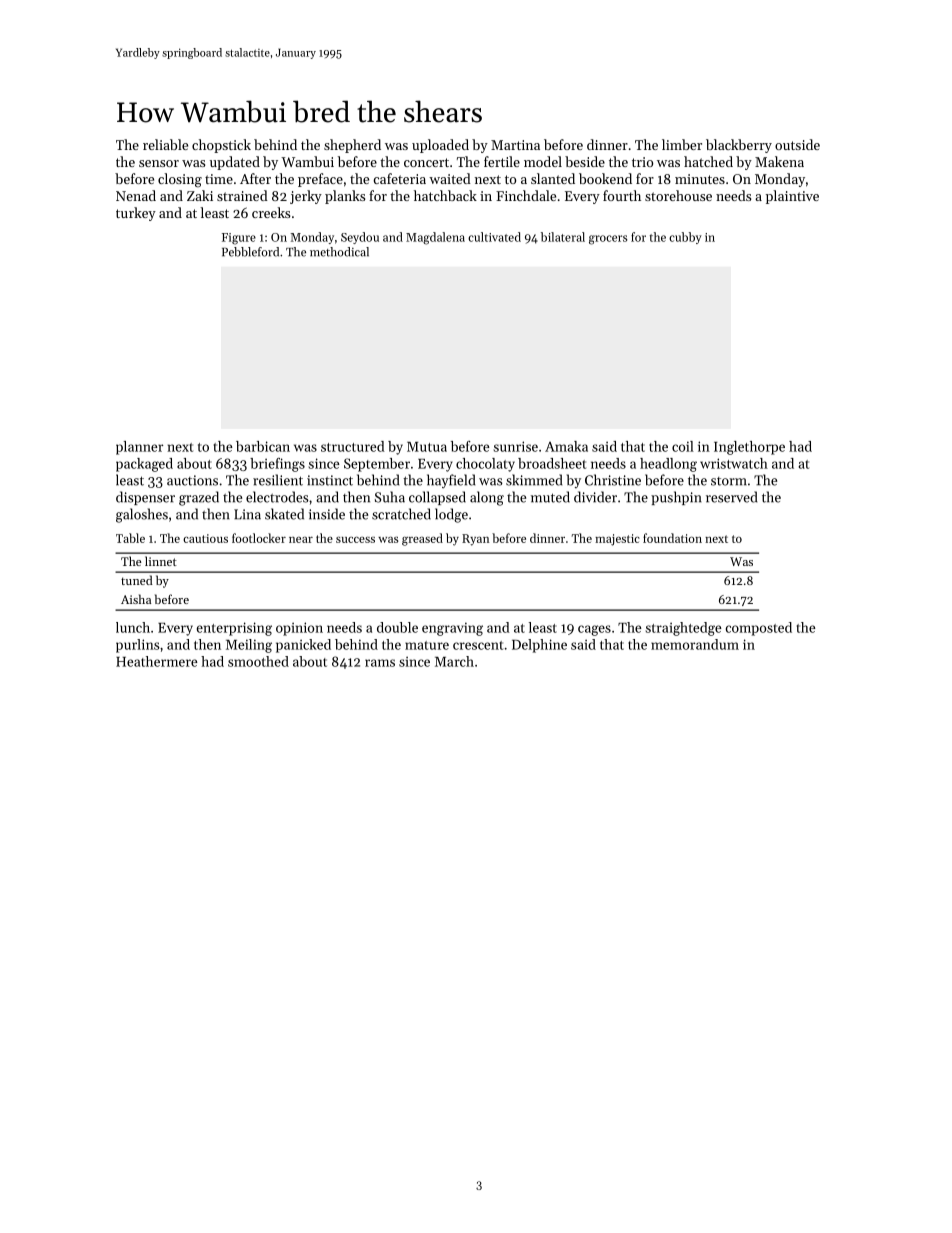  What do you see at coordinates (515, 145) in the screenshot?
I see `Martina` at bounding box center [515, 145].
